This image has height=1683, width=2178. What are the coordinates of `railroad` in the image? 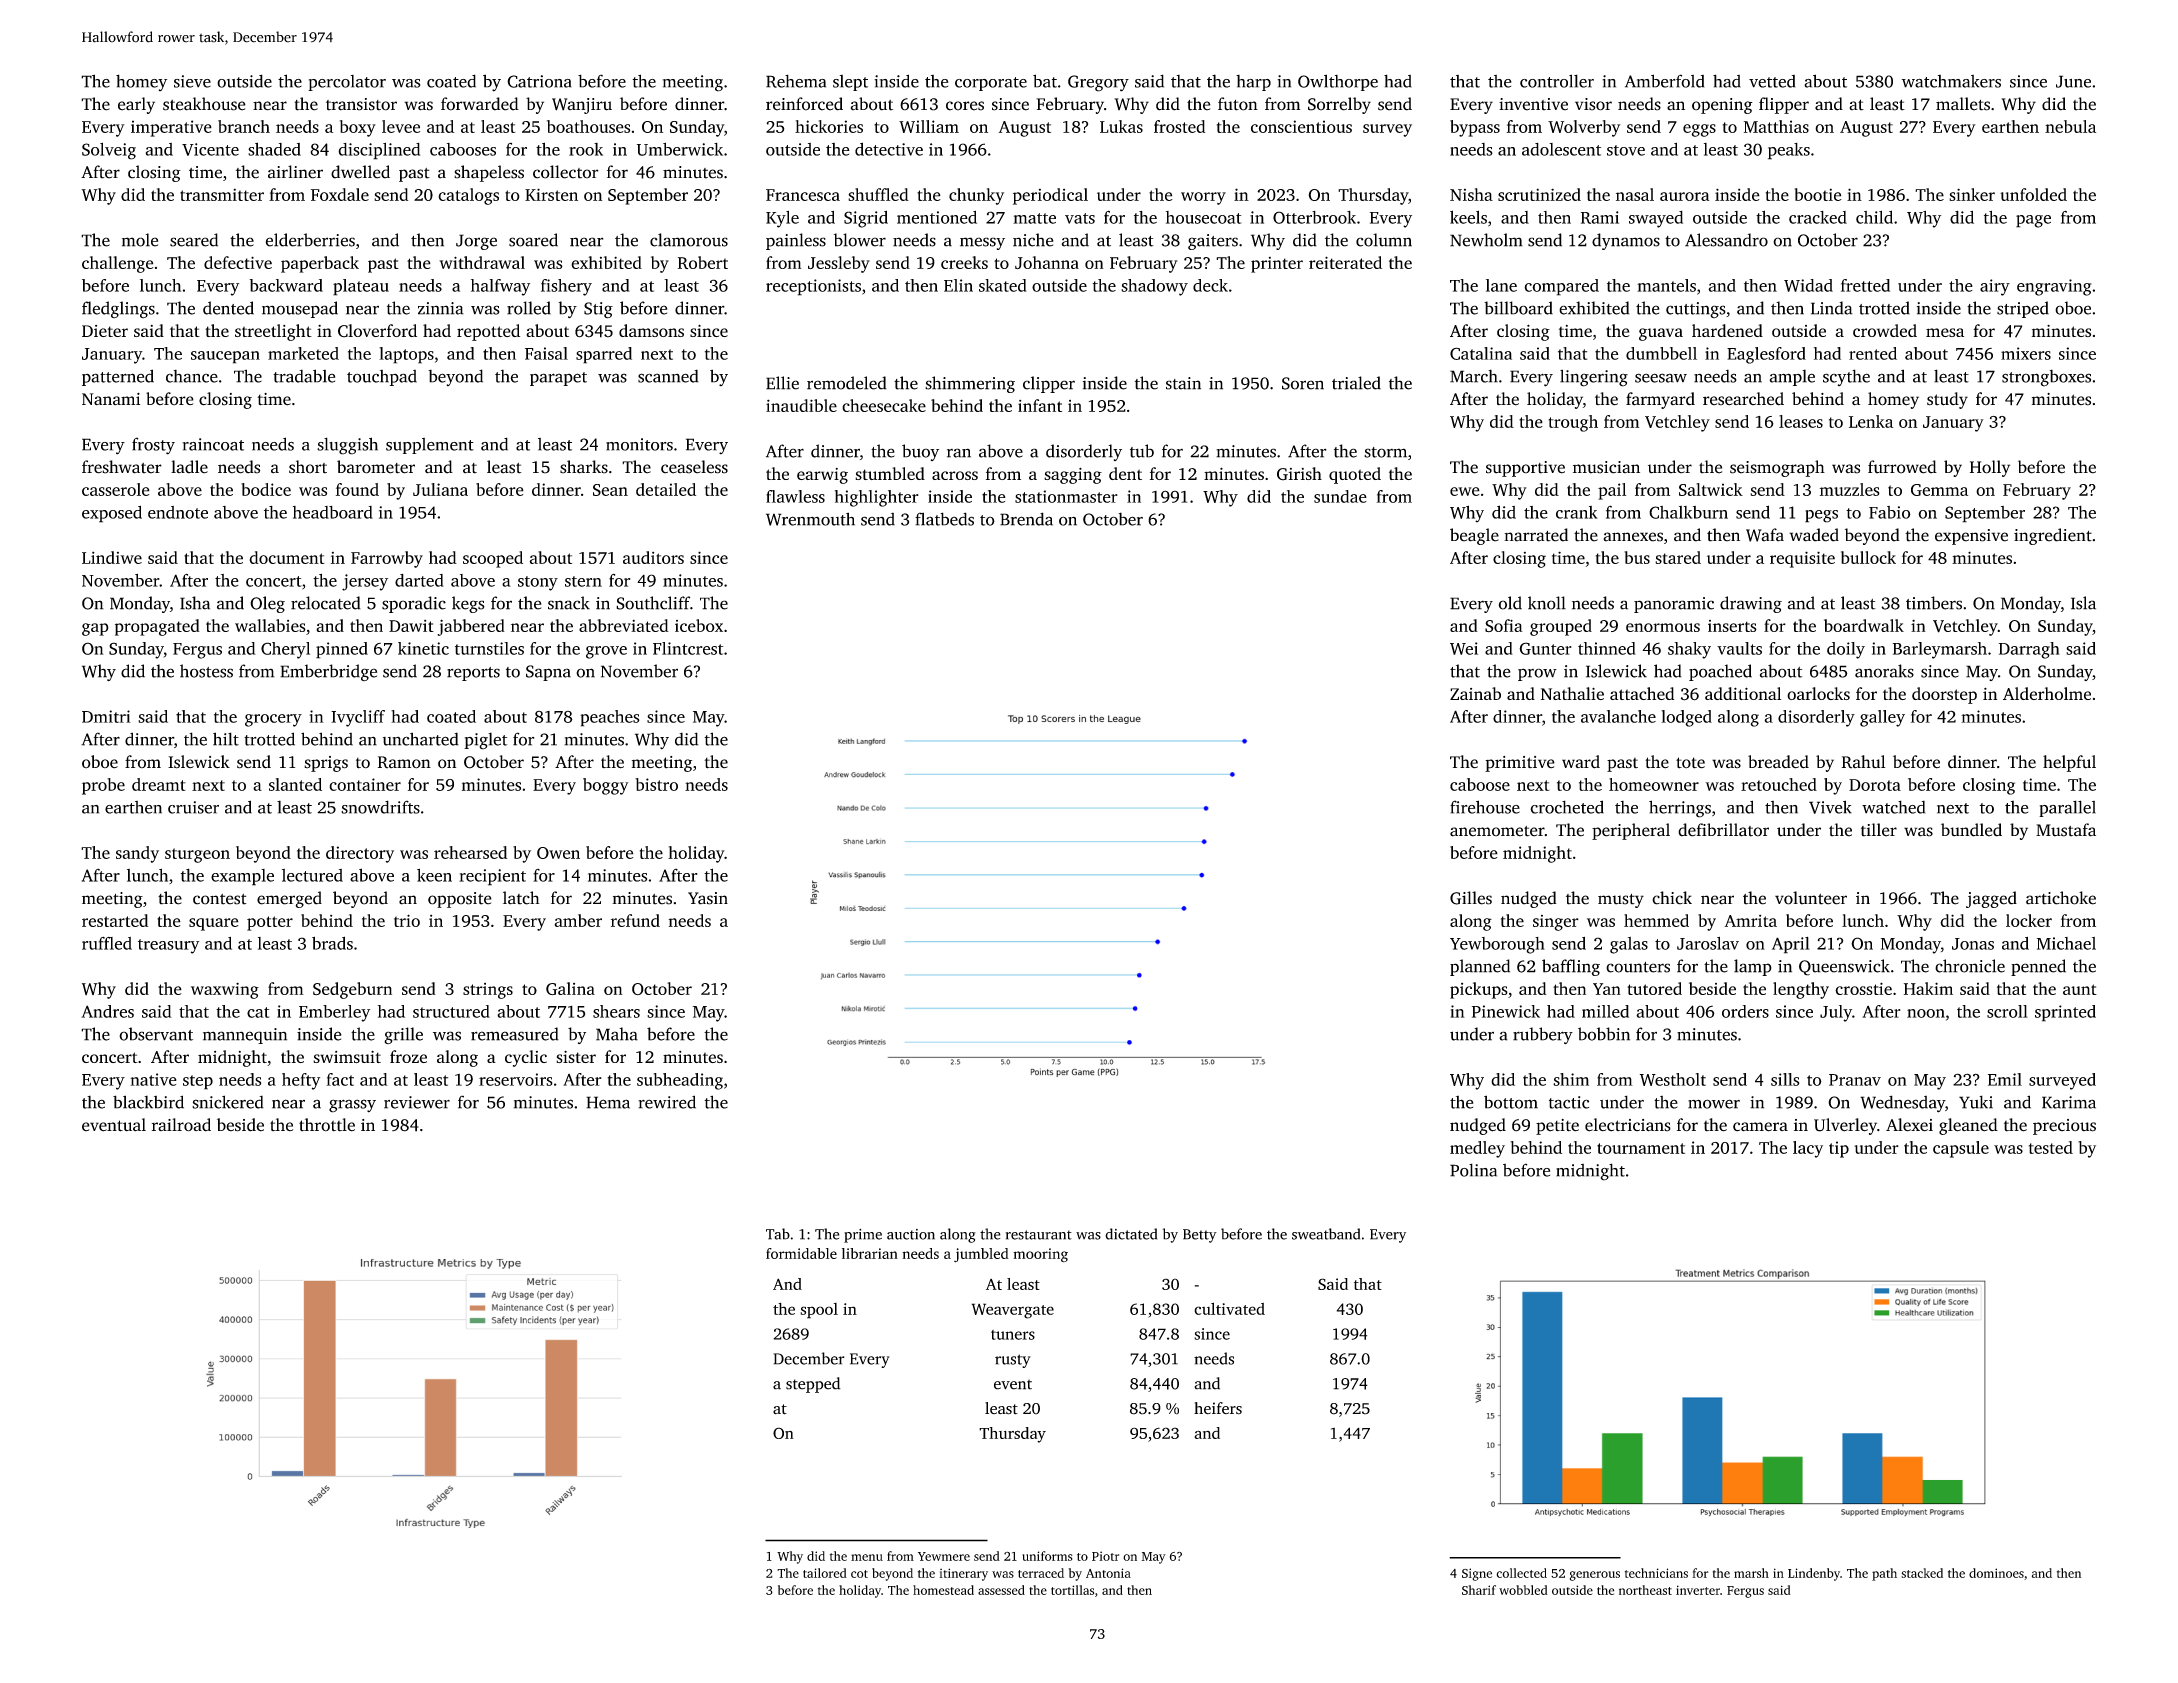 It's located at (181, 1125).
